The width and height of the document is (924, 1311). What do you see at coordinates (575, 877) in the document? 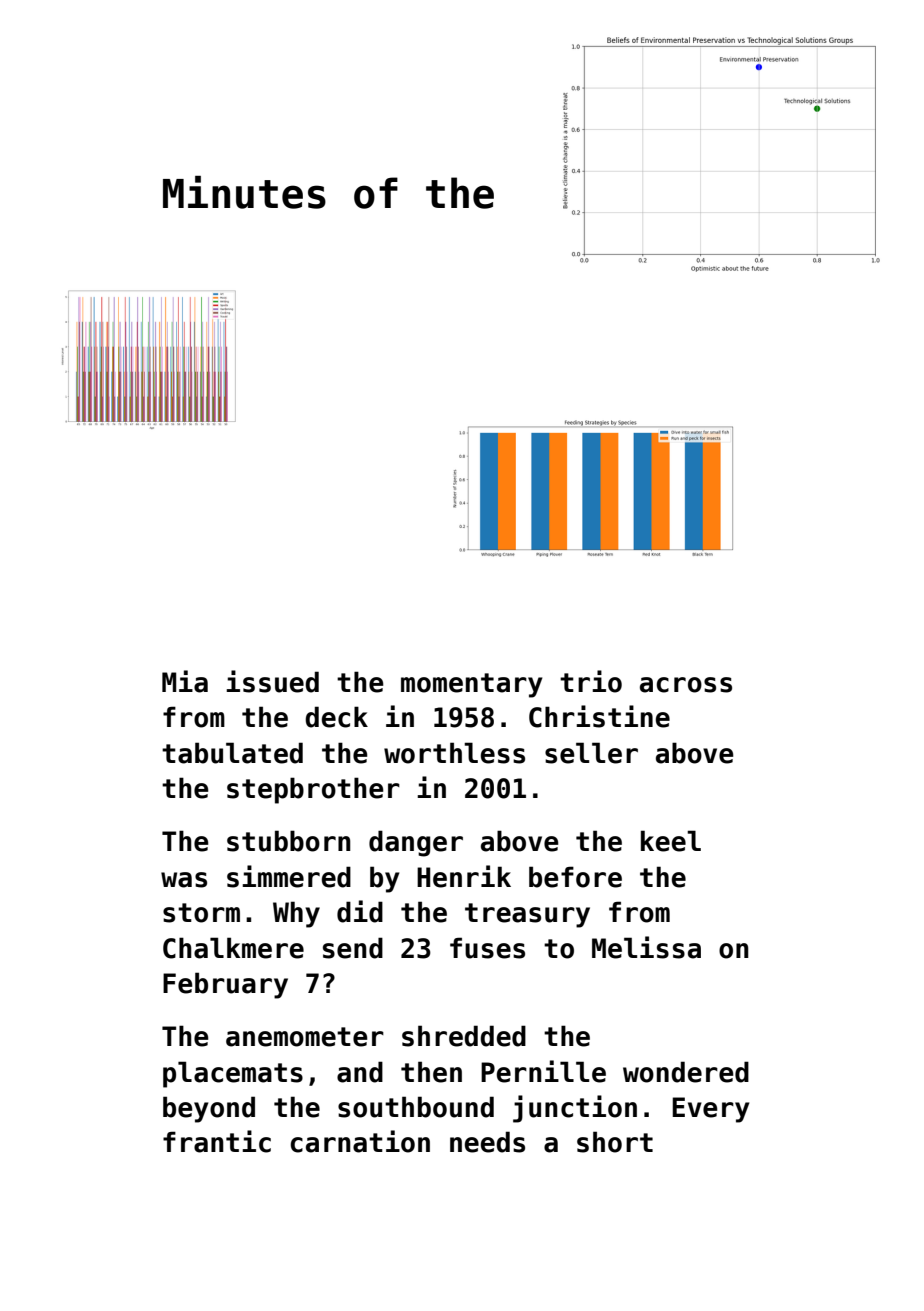
I see `before` at bounding box center [575, 877].
